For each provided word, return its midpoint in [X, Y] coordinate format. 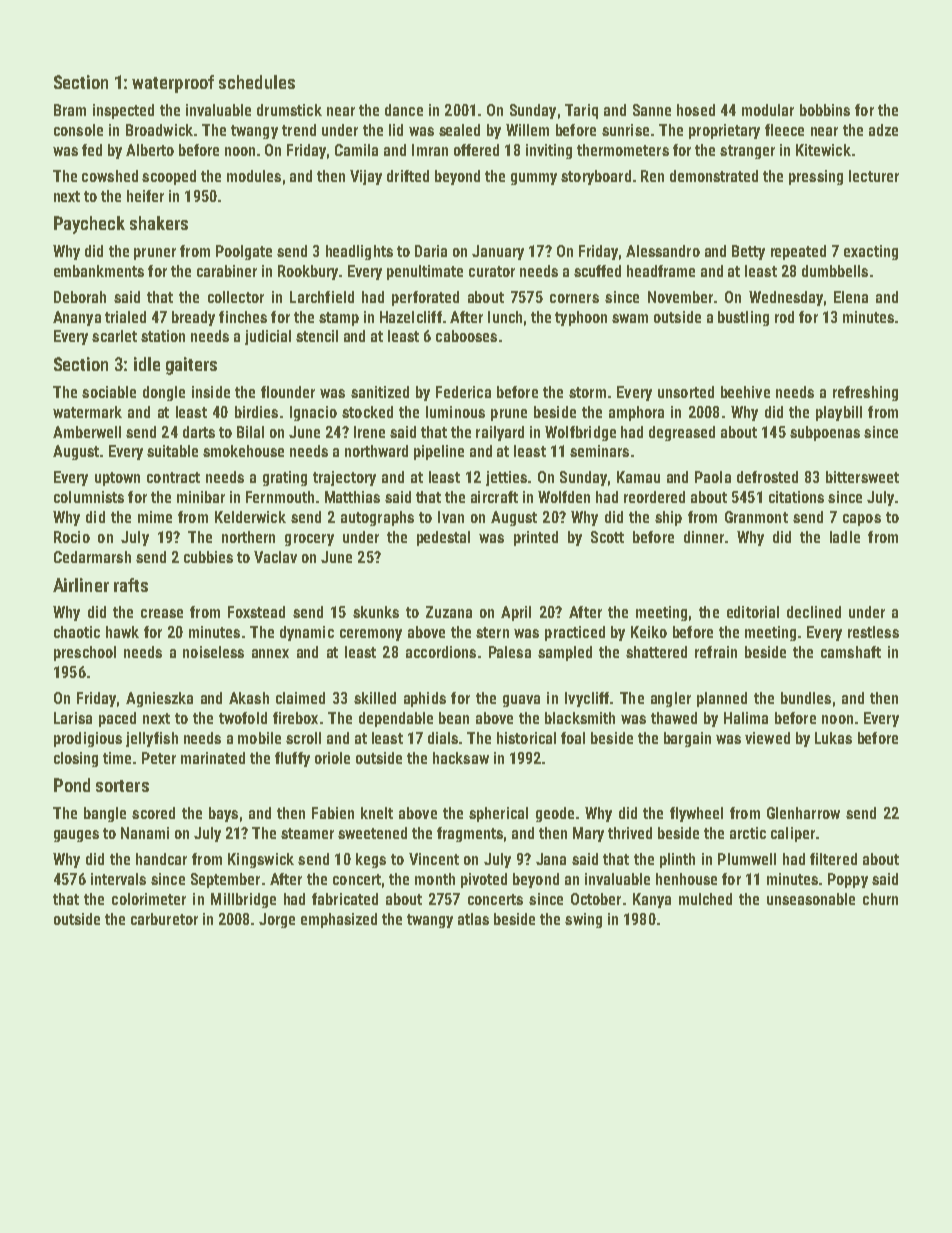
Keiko [649, 632]
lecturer [874, 176]
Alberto [150, 150]
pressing [816, 177]
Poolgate [244, 252]
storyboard [596, 177]
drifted [408, 176]
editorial [753, 612]
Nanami [145, 833]
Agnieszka [159, 699]
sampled [565, 653]
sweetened [372, 833]
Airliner [81, 585]
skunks [376, 612]
